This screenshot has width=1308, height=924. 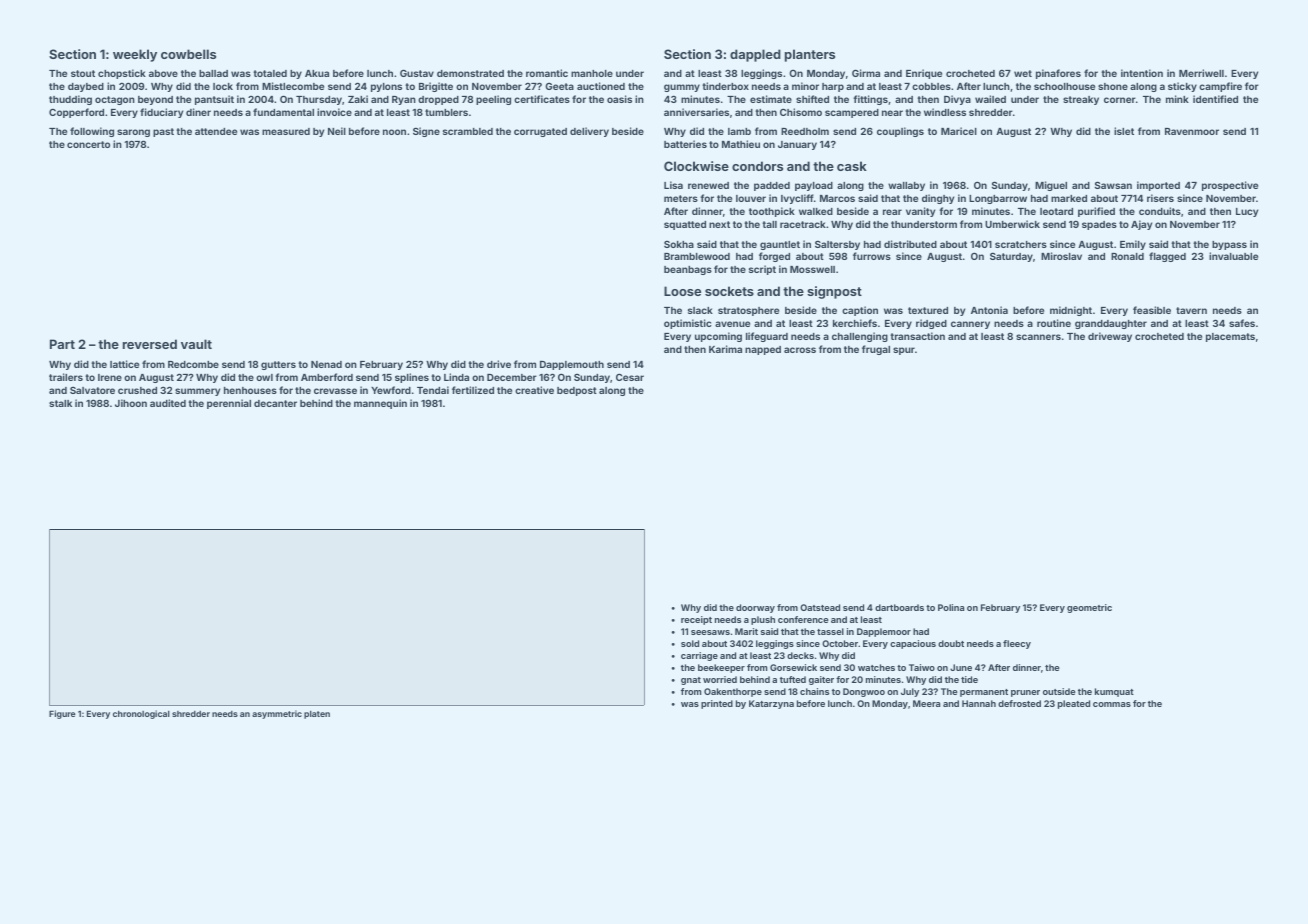 I want to click on gnat, so click(x=691, y=681).
